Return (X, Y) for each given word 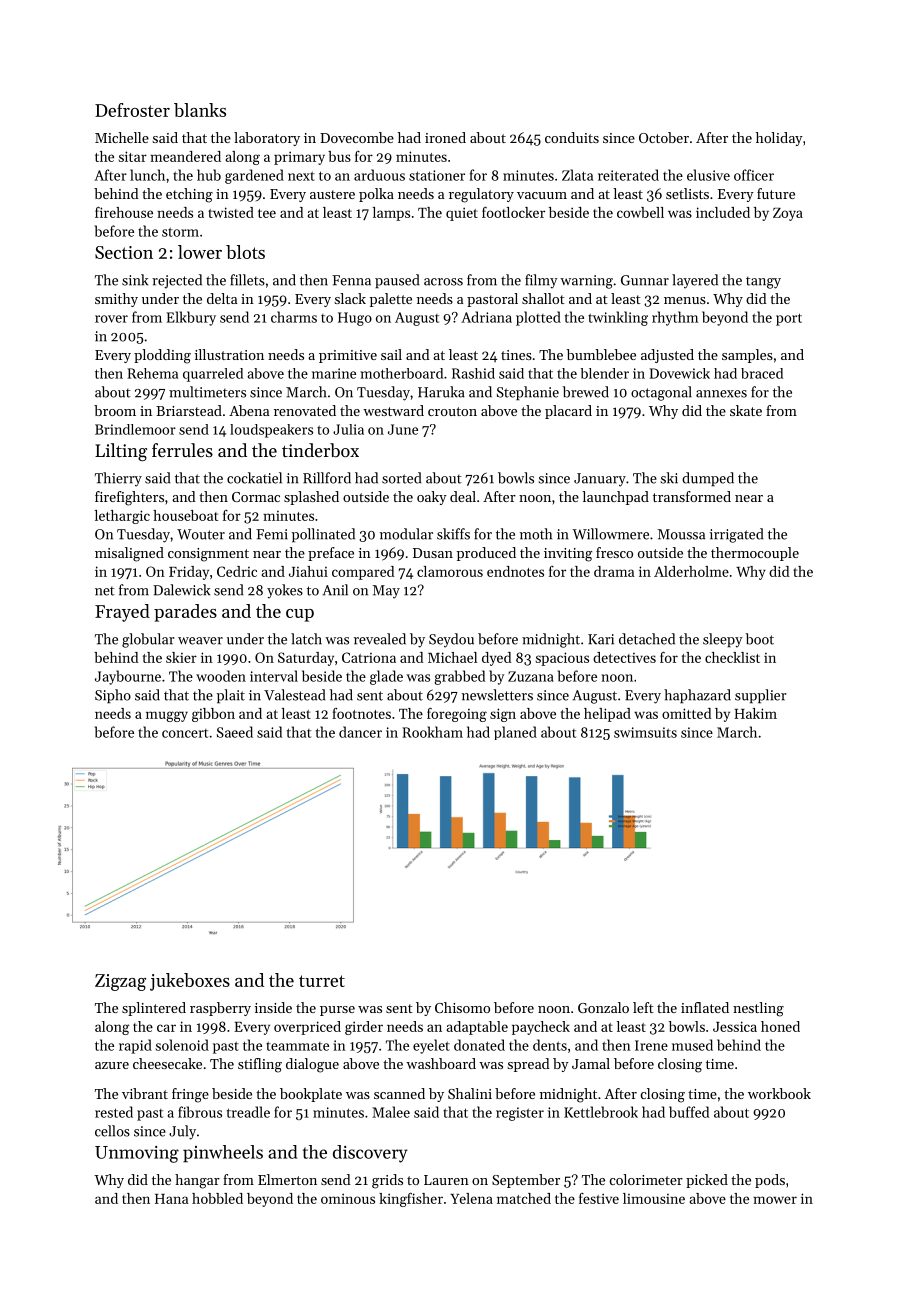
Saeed (235, 732)
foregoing (457, 715)
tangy (763, 282)
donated (479, 1045)
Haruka (441, 392)
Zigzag (120, 982)
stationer (437, 175)
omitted (686, 713)
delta (222, 298)
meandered (185, 156)
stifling (260, 1065)
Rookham (432, 732)
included (723, 212)
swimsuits (645, 732)
